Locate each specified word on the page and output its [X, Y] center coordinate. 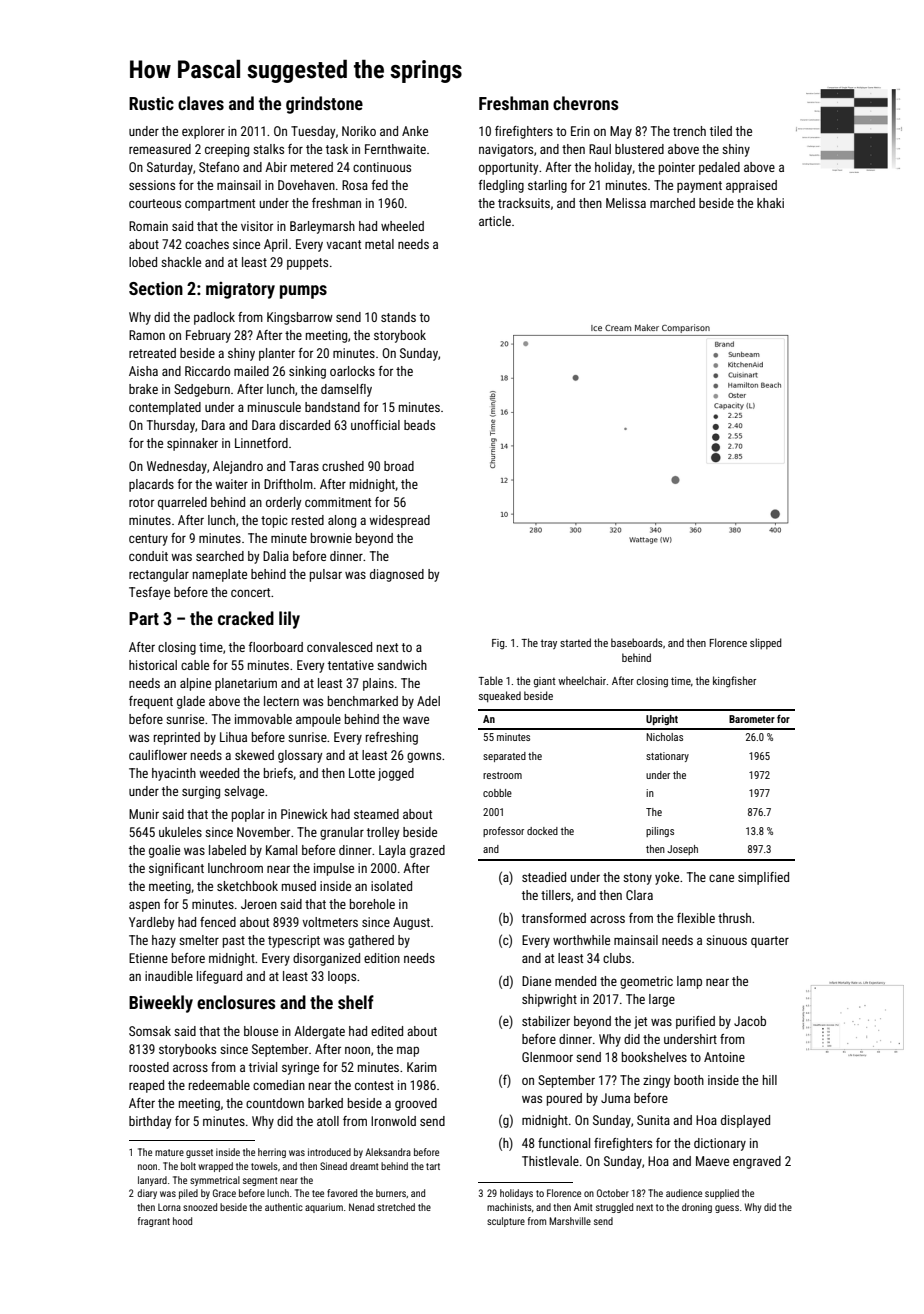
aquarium [324, 1208]
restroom [502, 775]
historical [153, 665]
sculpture [506, 1222]
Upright [662, 720]
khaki [770, 203]
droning [697, 1208]
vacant [343, 244]
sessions [152, 185]
